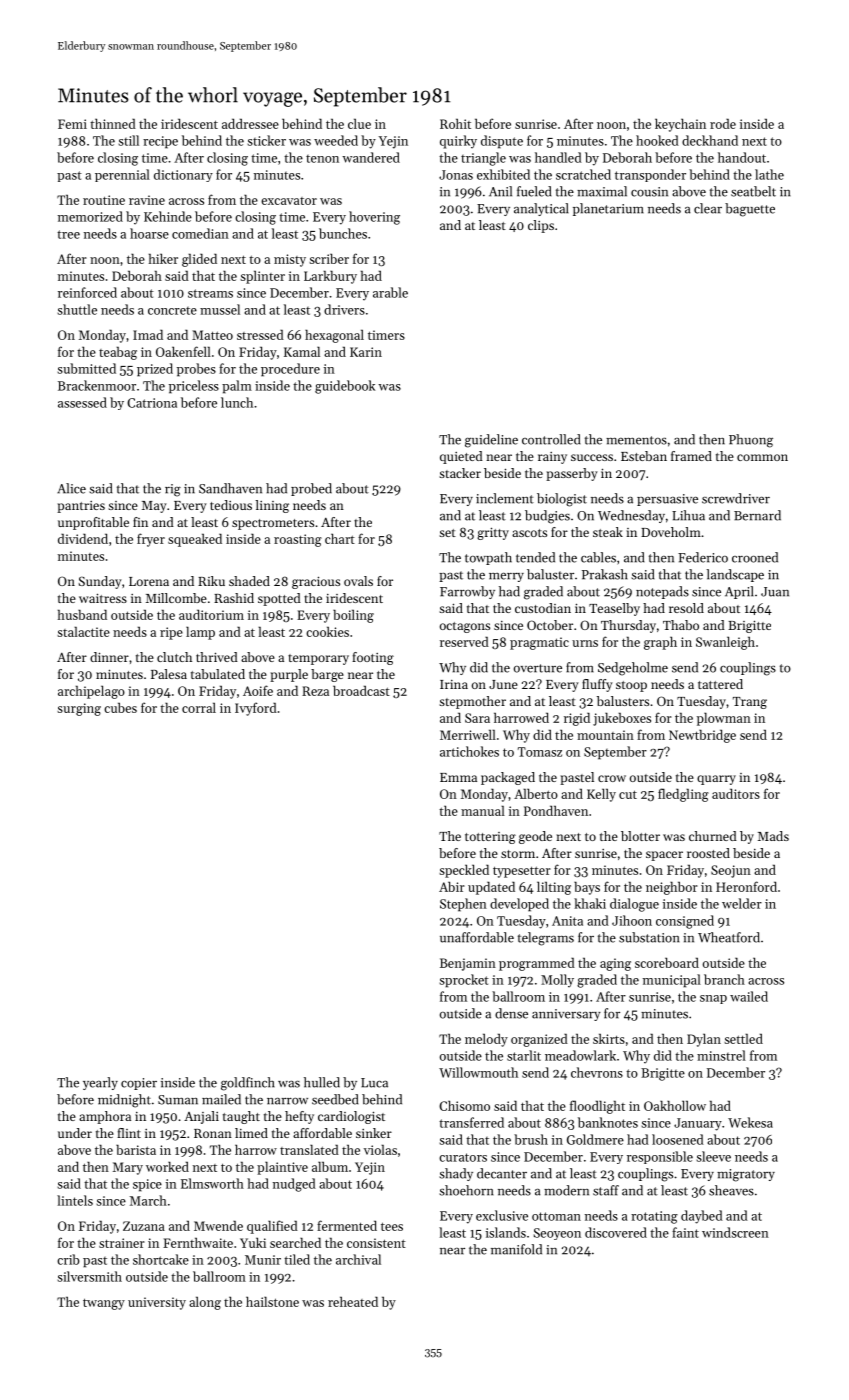 The height and width of the screenshot is (1400, 849). What do you see at coordinates (541, 226) in the screenshot?
I see `clips` at bounding box center [541, 226].
